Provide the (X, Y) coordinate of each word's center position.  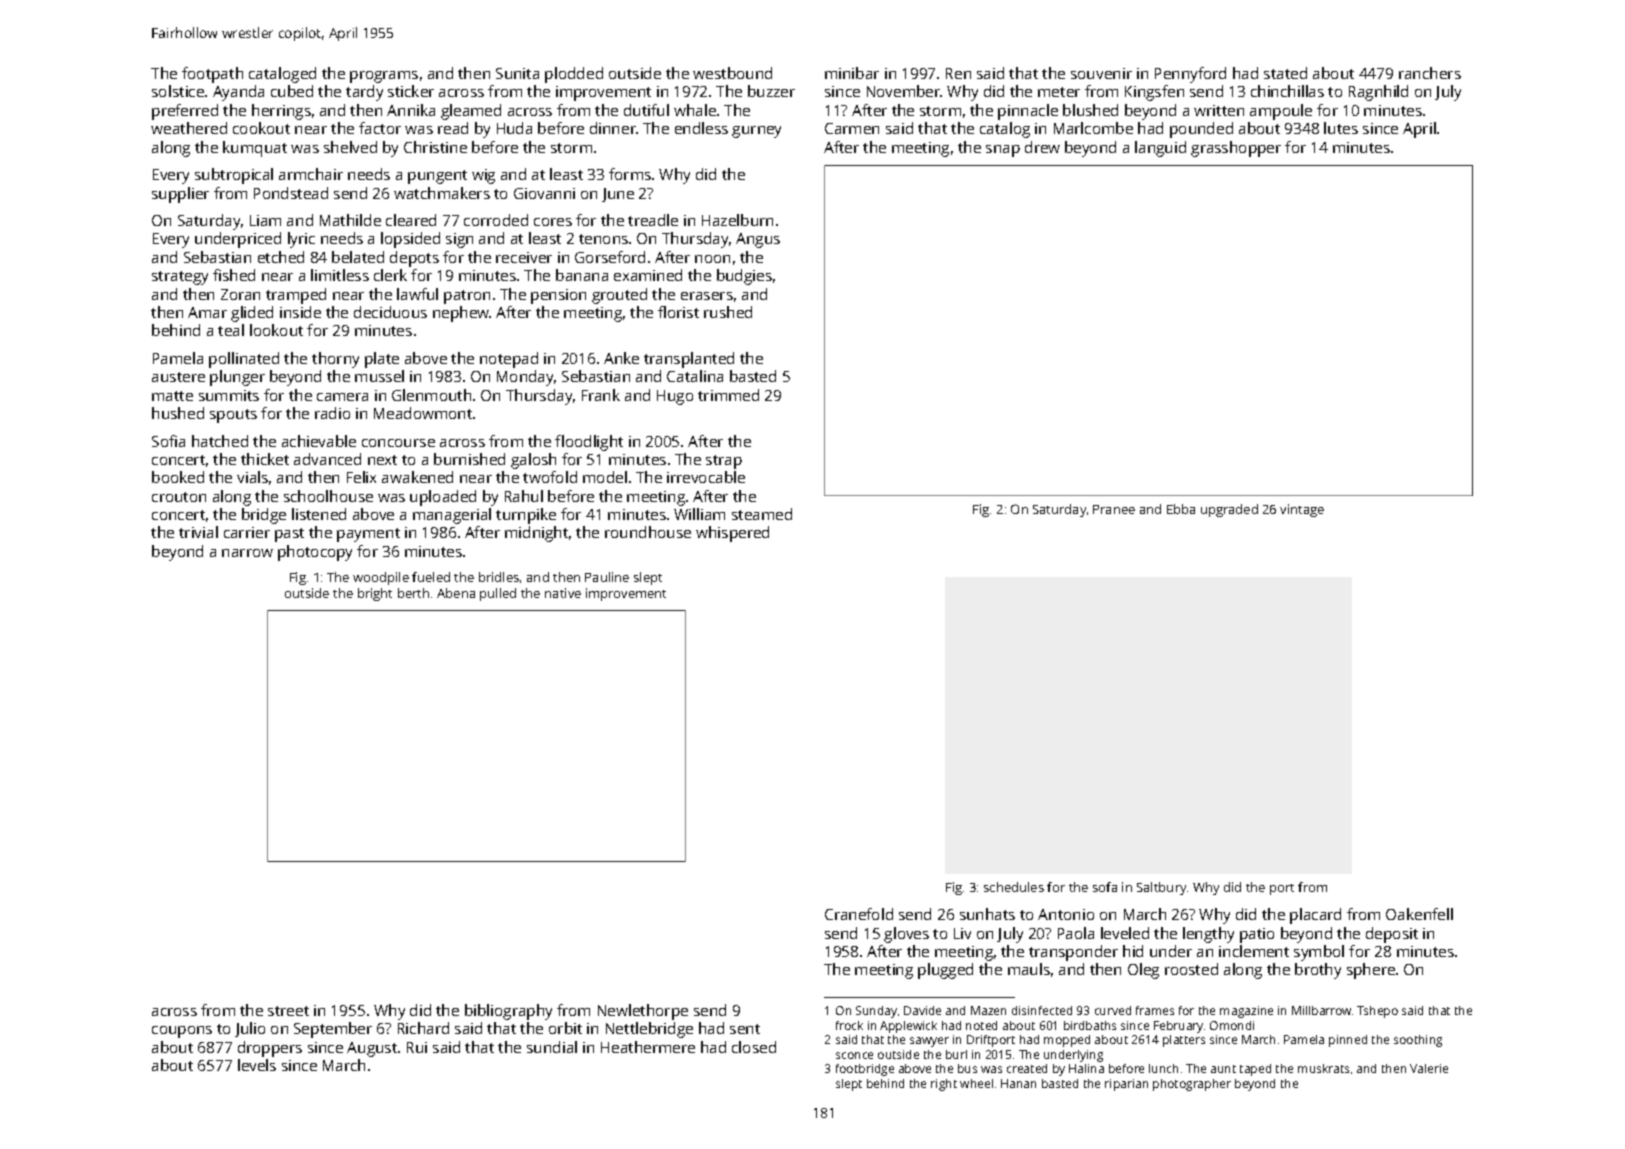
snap (1003, 151)
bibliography (508, 1012)
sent (745, 1029)
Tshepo (1377, 1012)
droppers (270, 1049)
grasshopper (1236, 149)
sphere (1371, 971)
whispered (732, 534)
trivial (198, 532)
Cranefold (859, 914)
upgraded (1229, 510)
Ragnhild (1378, 93)
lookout (276, 330)
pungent (437, 177)
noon (712, 259)
